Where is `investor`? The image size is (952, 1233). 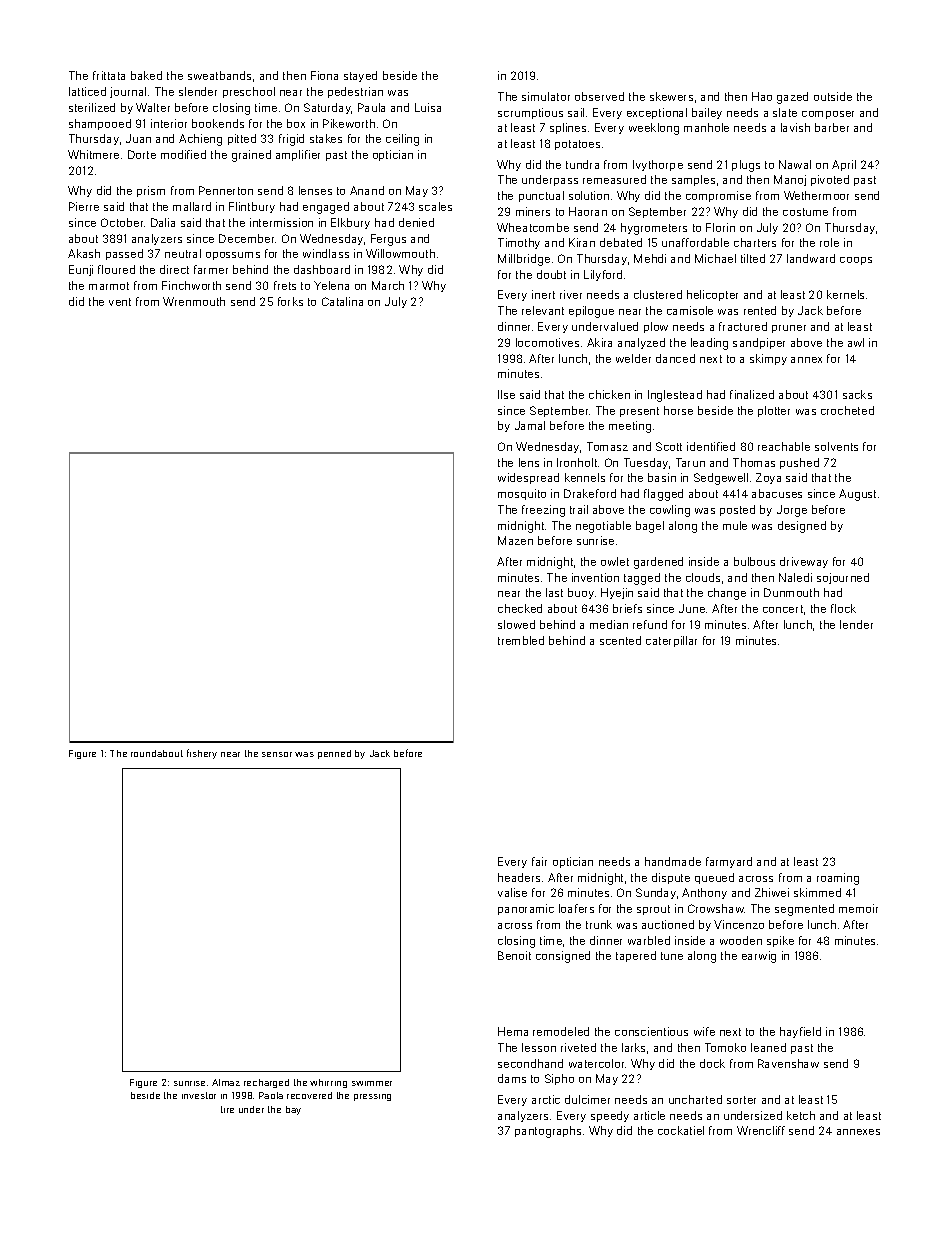
investor is located at coordinates (199, 1095).
